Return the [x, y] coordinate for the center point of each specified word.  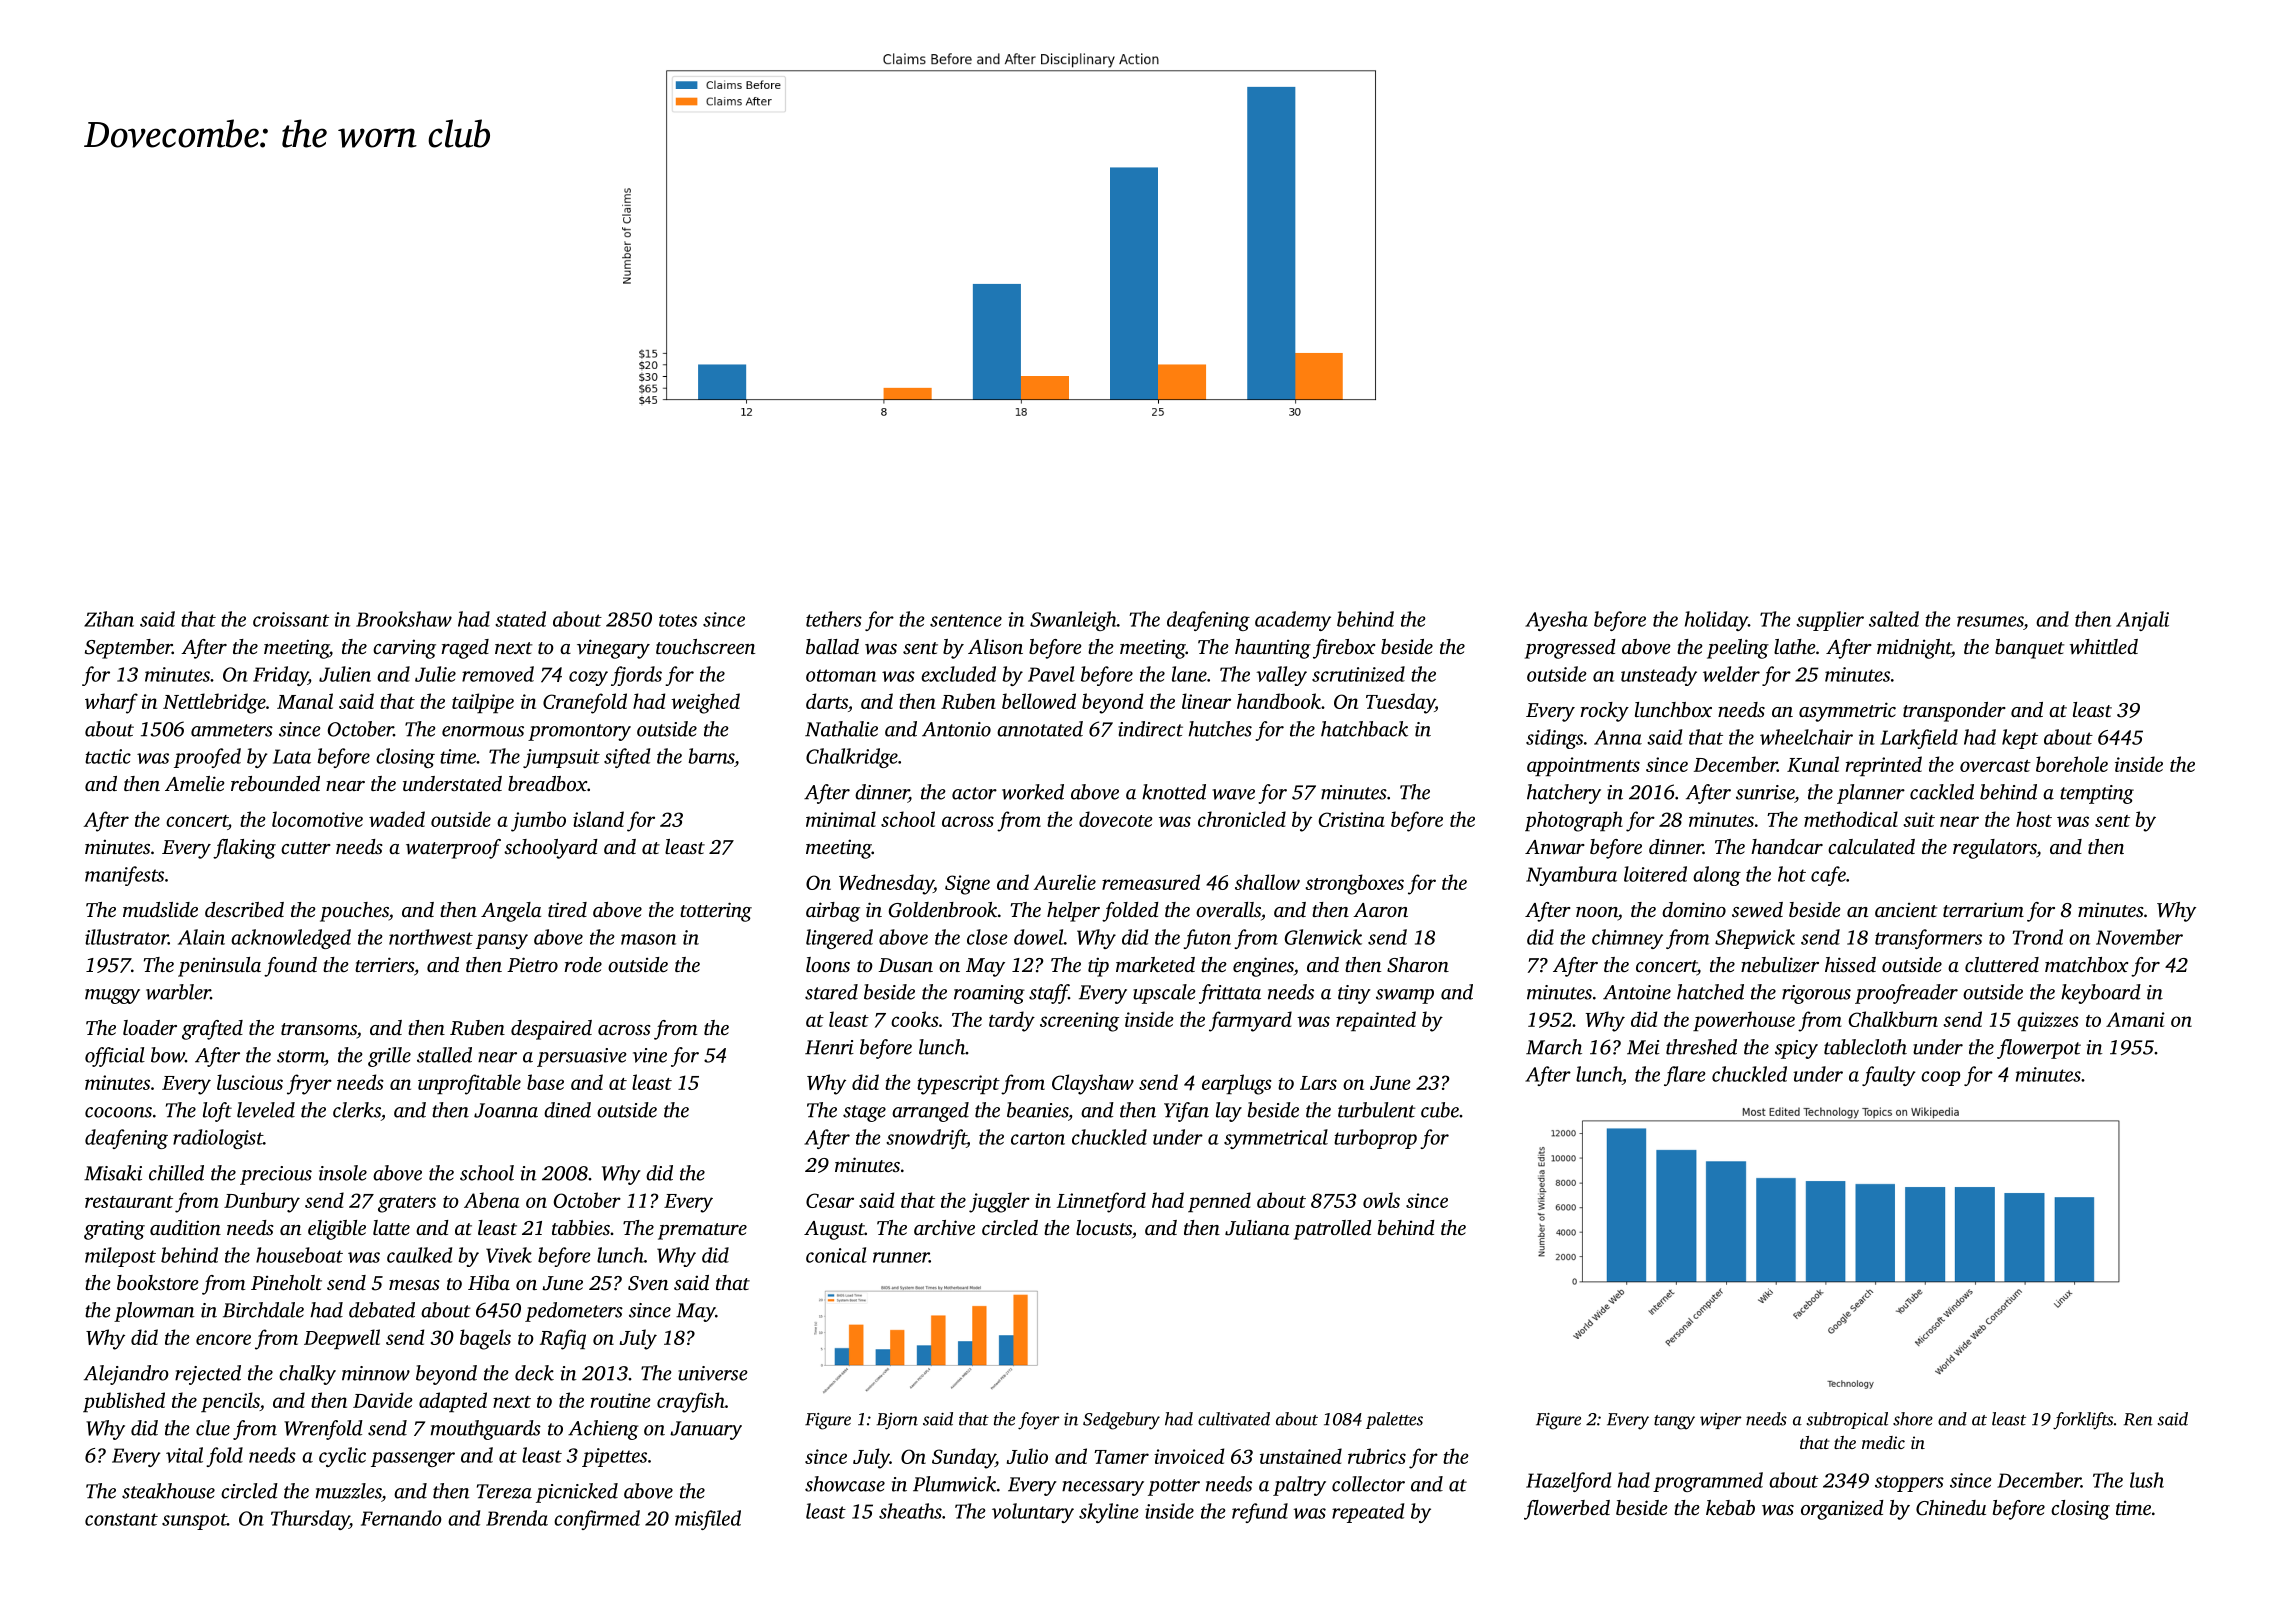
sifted [627, 758]
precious [276, 1175]
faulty [1889, 1076]
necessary [1103, 1488]
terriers [384, 964]
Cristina [1352, 819]
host [2034, 819]
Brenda [517, 1518]
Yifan [1186, 1112]
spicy [1796, 1049]
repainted [1376, 1021]
